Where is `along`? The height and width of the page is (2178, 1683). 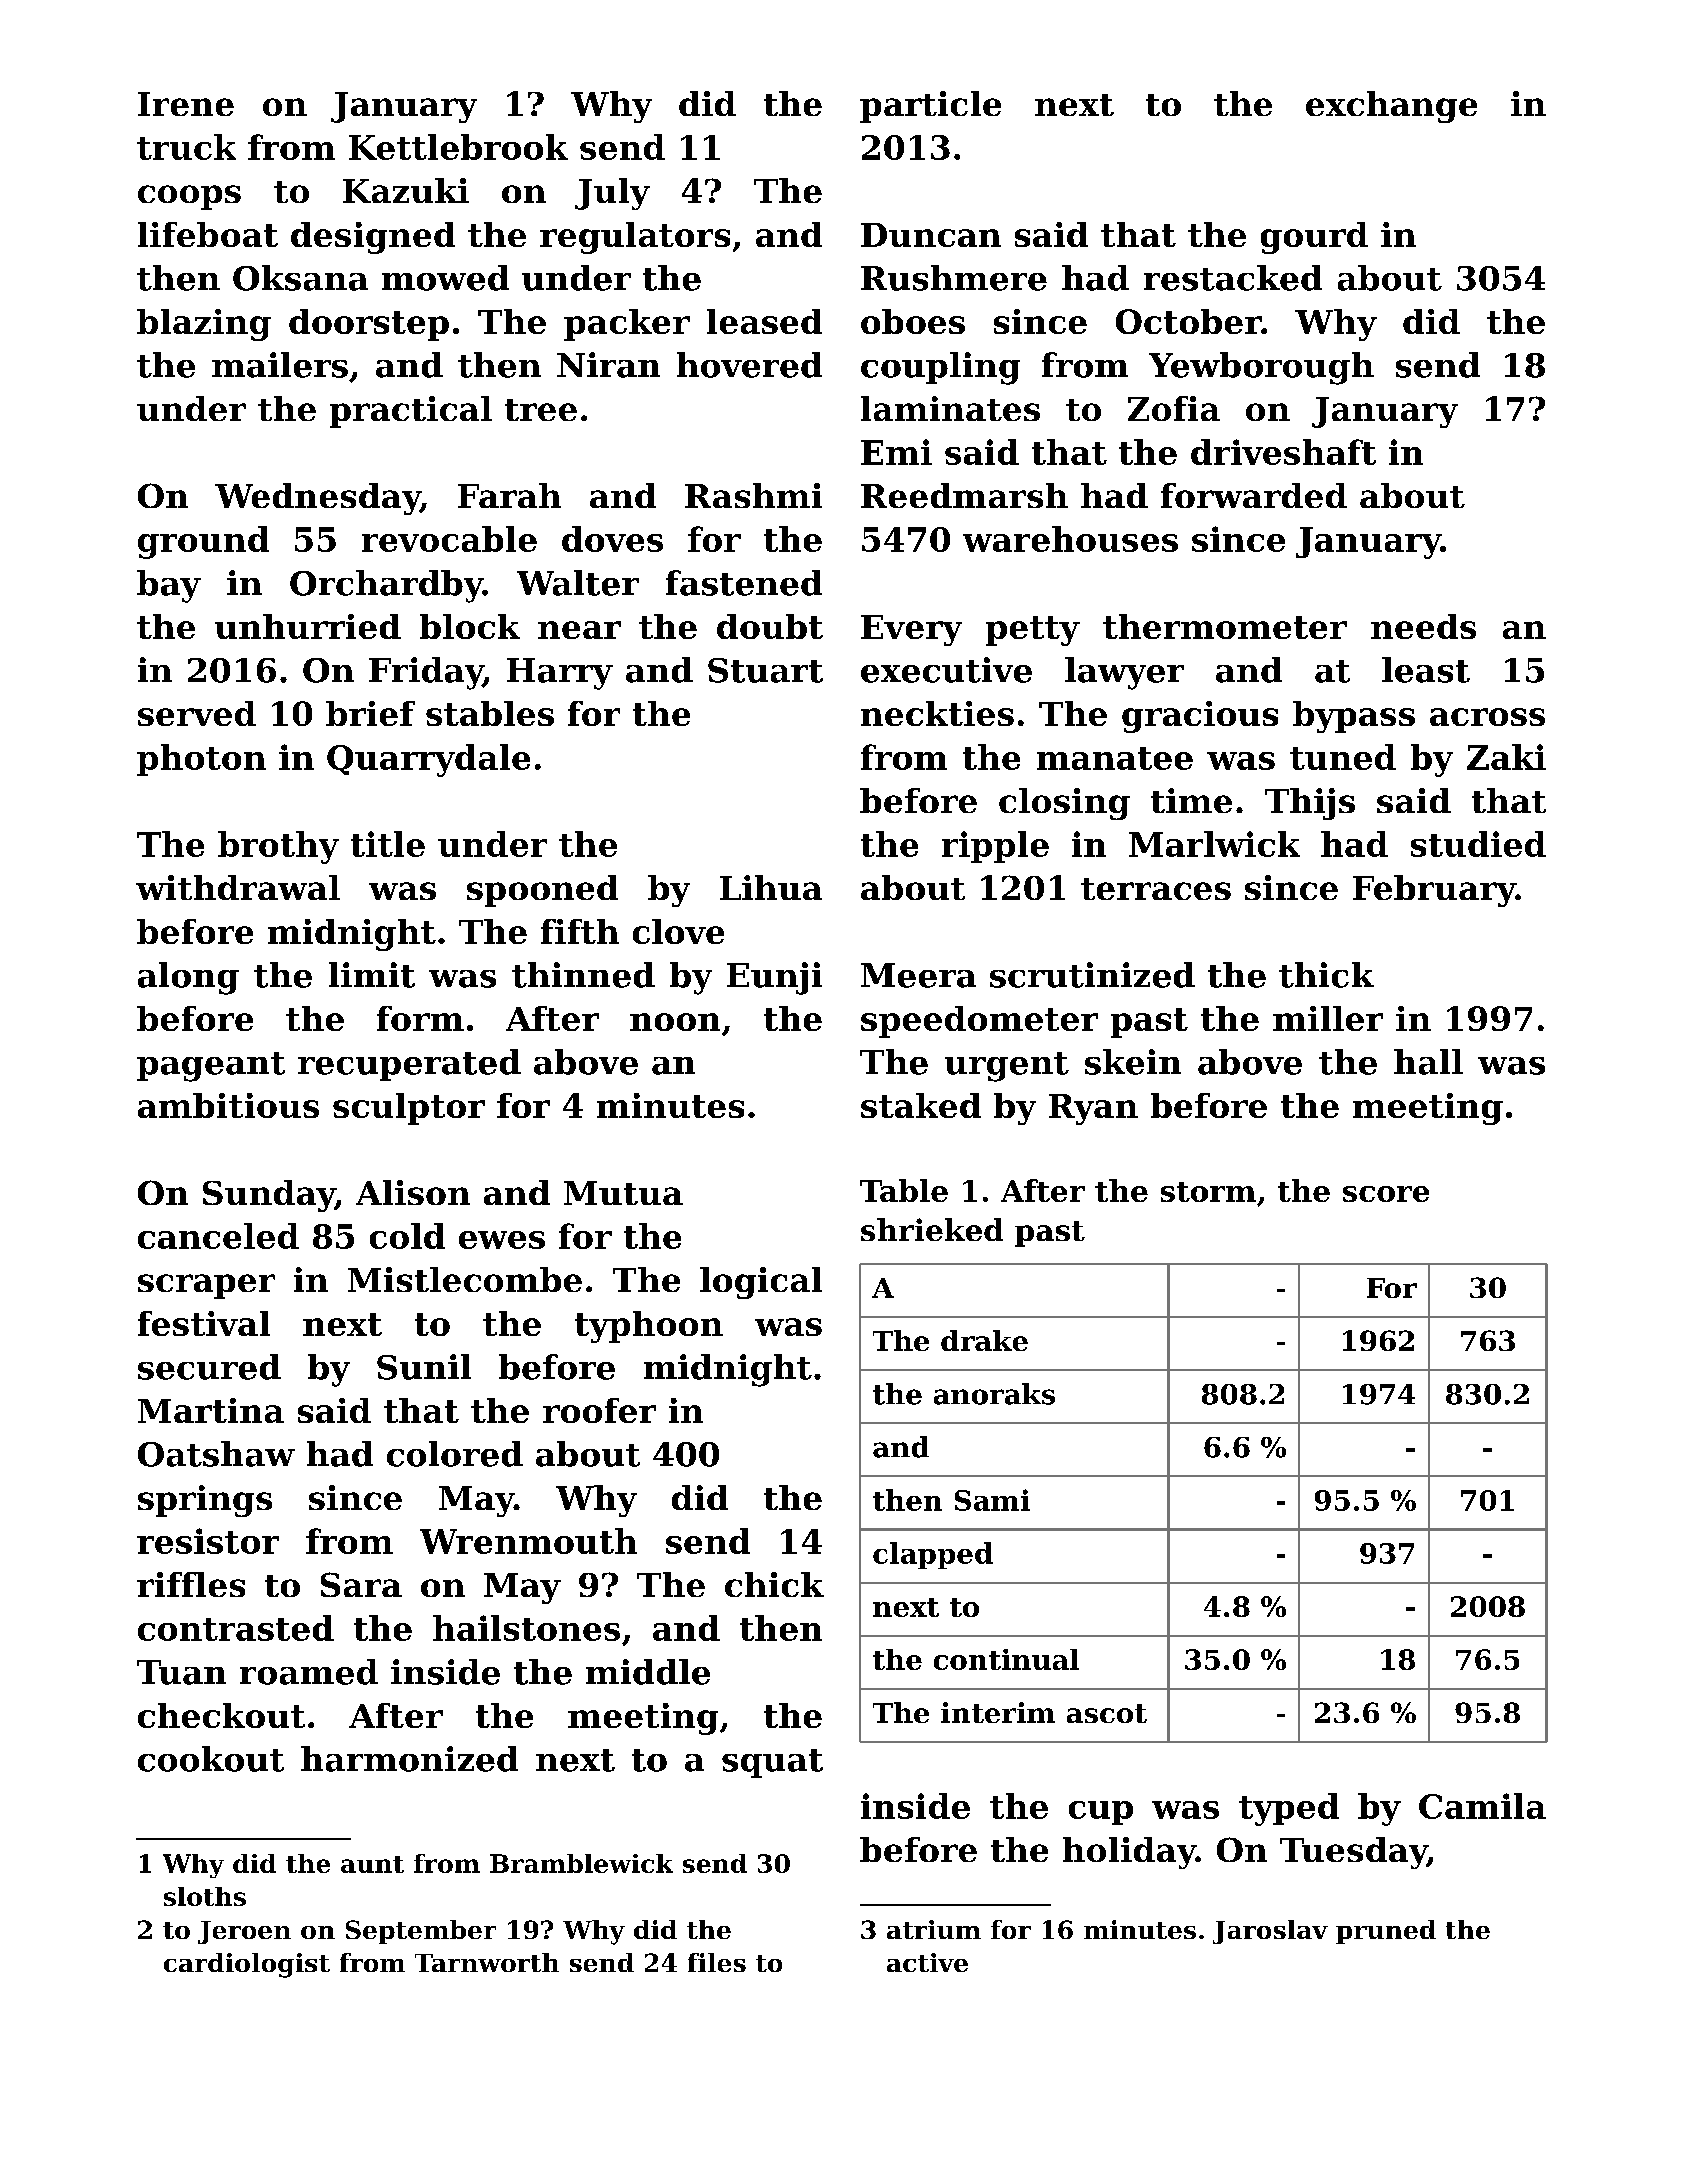 along is located at coordinates (188, 978).
